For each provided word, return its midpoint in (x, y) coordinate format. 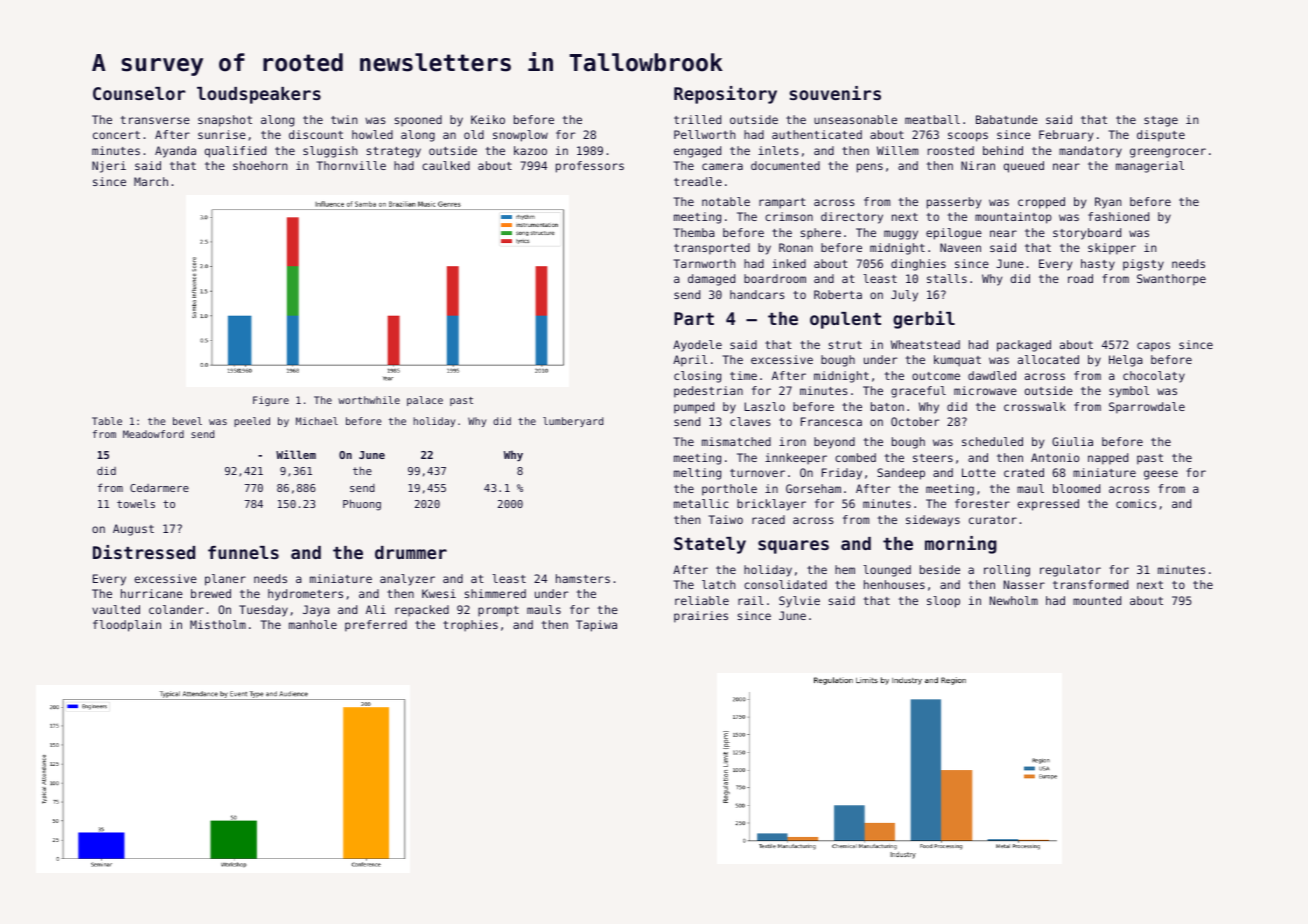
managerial (1150, 167)
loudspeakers (259, 95)
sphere (821, 234)
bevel (187, 421)
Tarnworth (704, 263)
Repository (725, 95)
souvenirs (835, 93)
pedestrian (708, 392)
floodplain (127, 626)
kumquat (957, 361)
